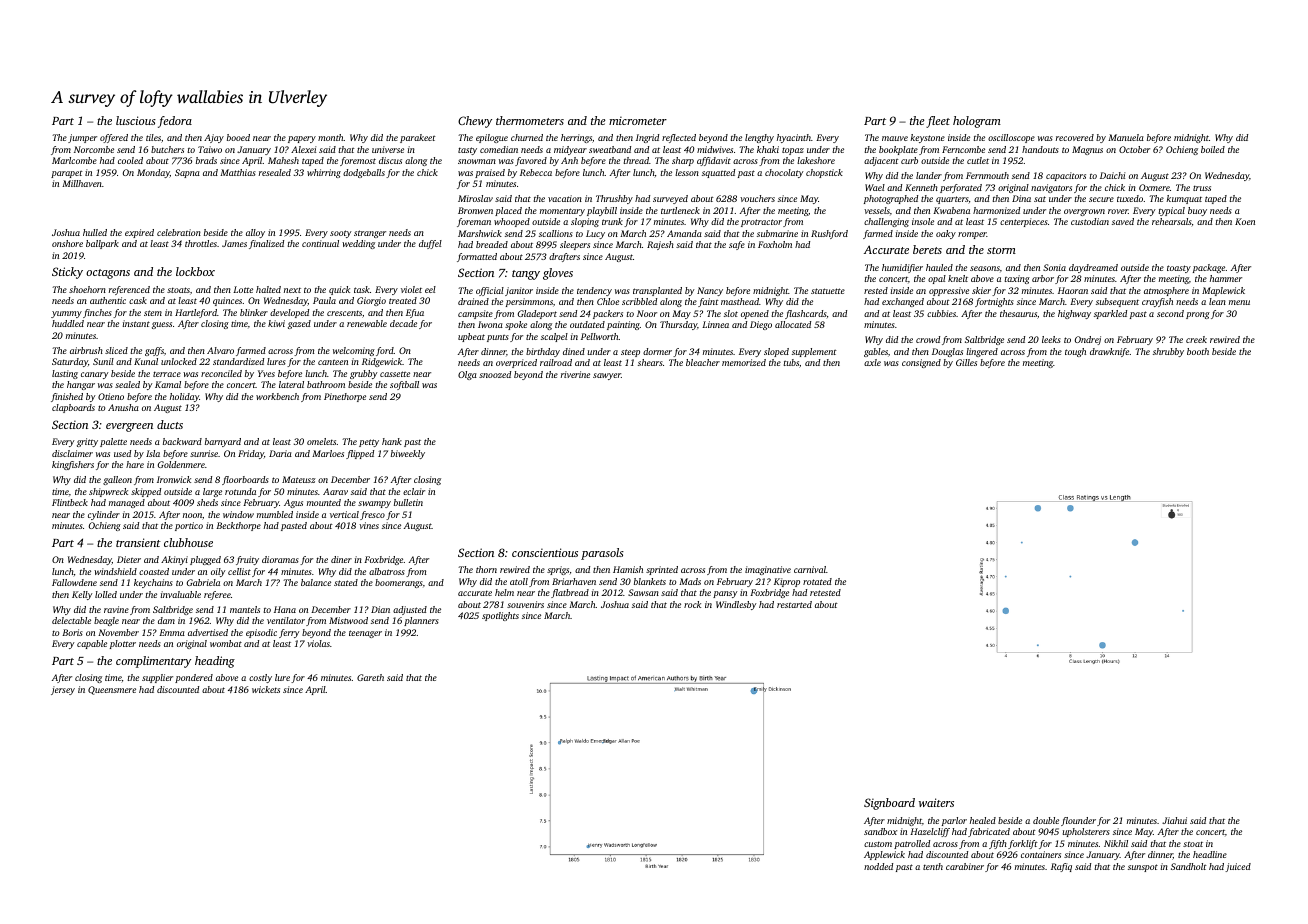  What do you see at coordinates (112, 690) in the screenshot?
I see `Queensmere` at bounding box center [112, 690].
